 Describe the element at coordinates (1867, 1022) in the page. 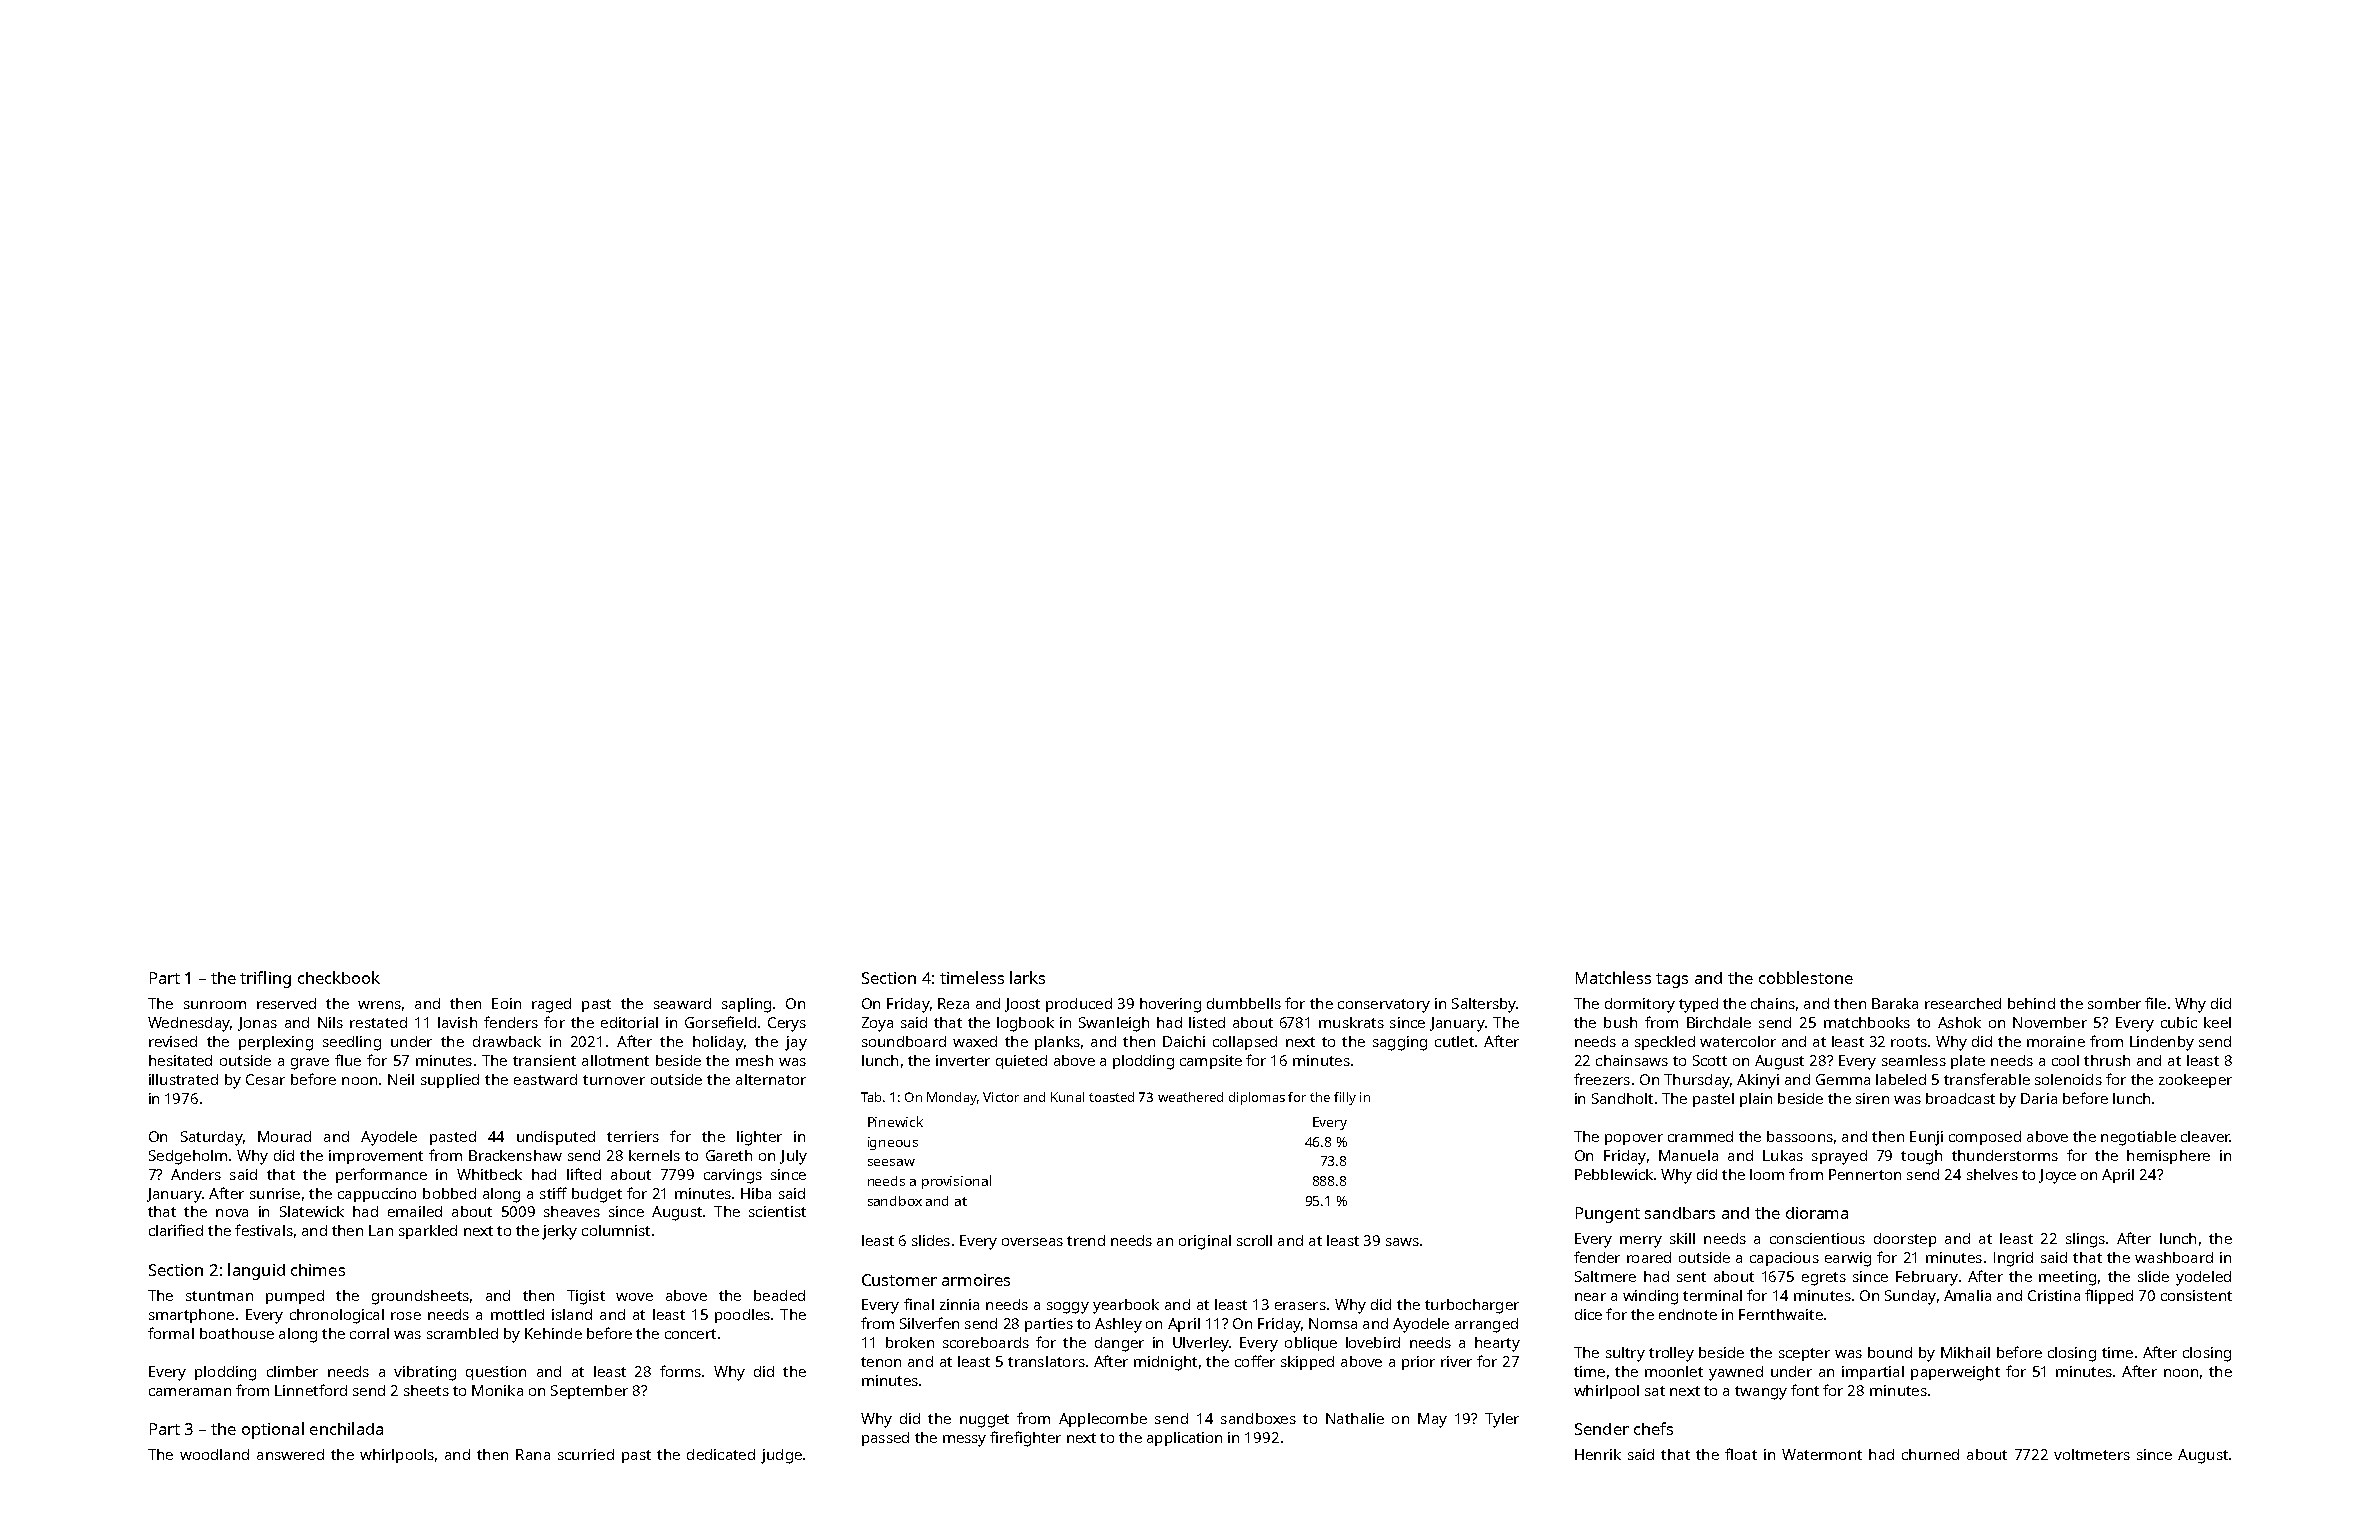

I see `matchbooks` at that location.
